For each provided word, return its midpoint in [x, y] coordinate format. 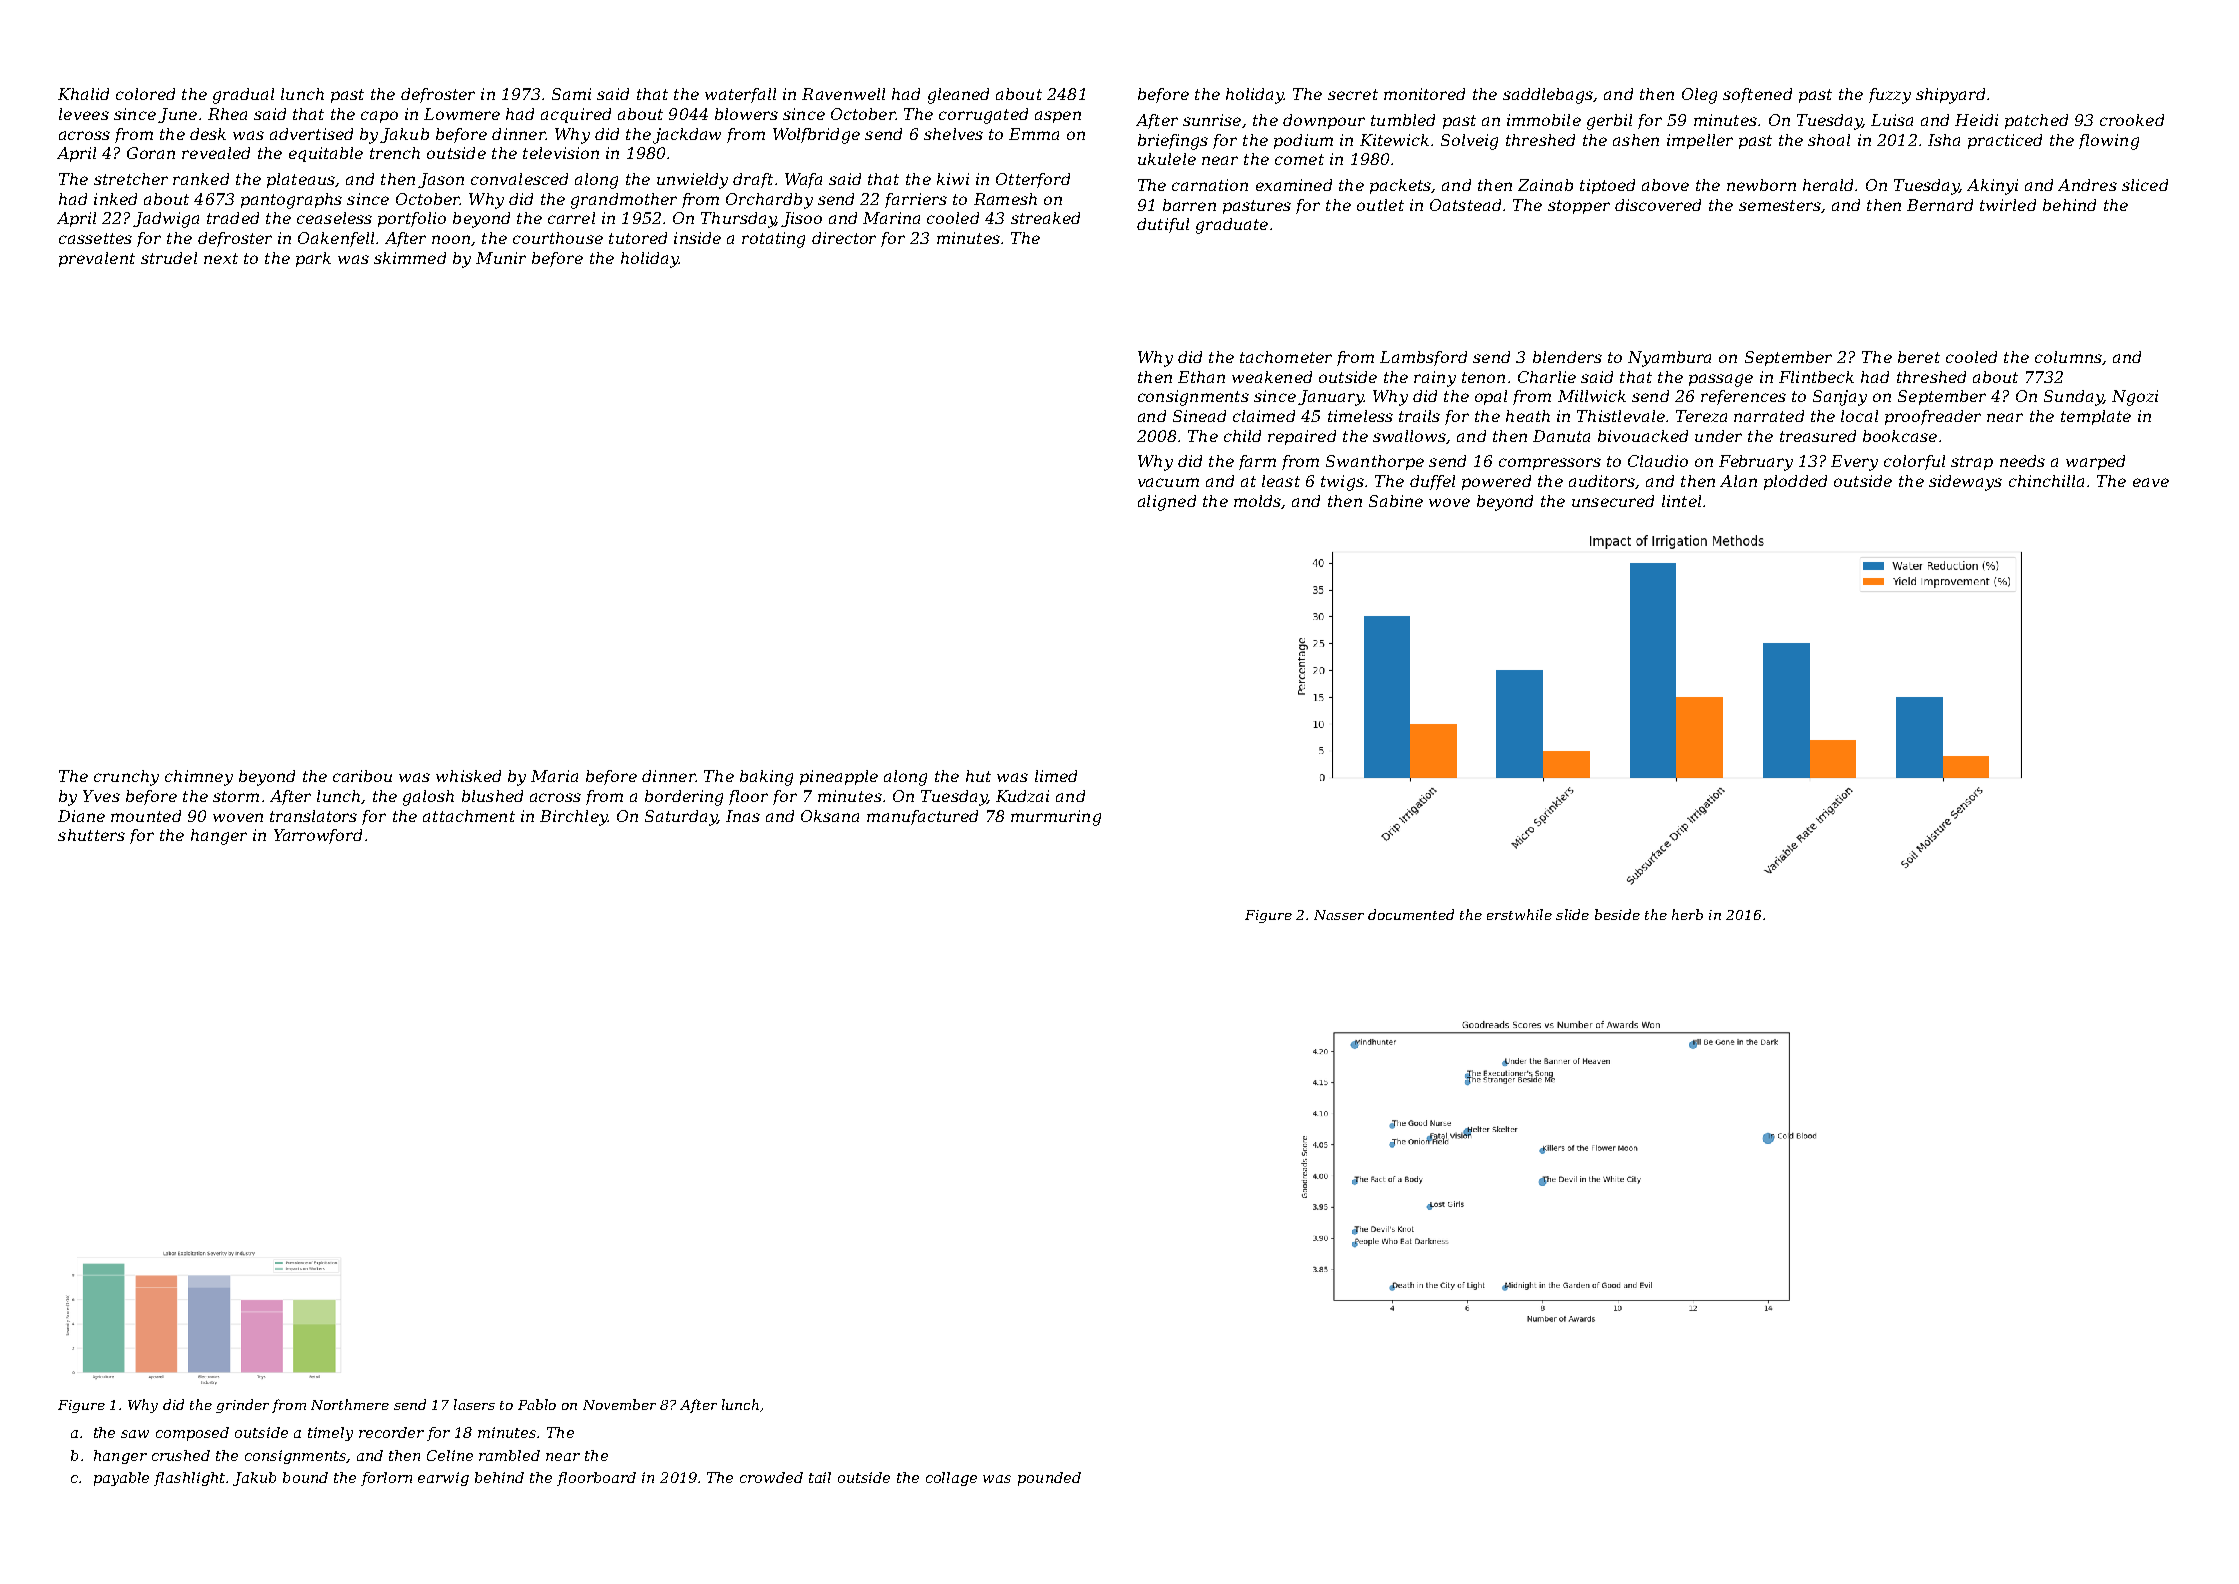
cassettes [95, 238]
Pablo [537, 1404]
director [844, 238]
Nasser [1339, 915]
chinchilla [2046, 481]
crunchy [126, 778]
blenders [1567, 357]
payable [121, 1479]
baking [766, 778]
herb [1687, 914]
